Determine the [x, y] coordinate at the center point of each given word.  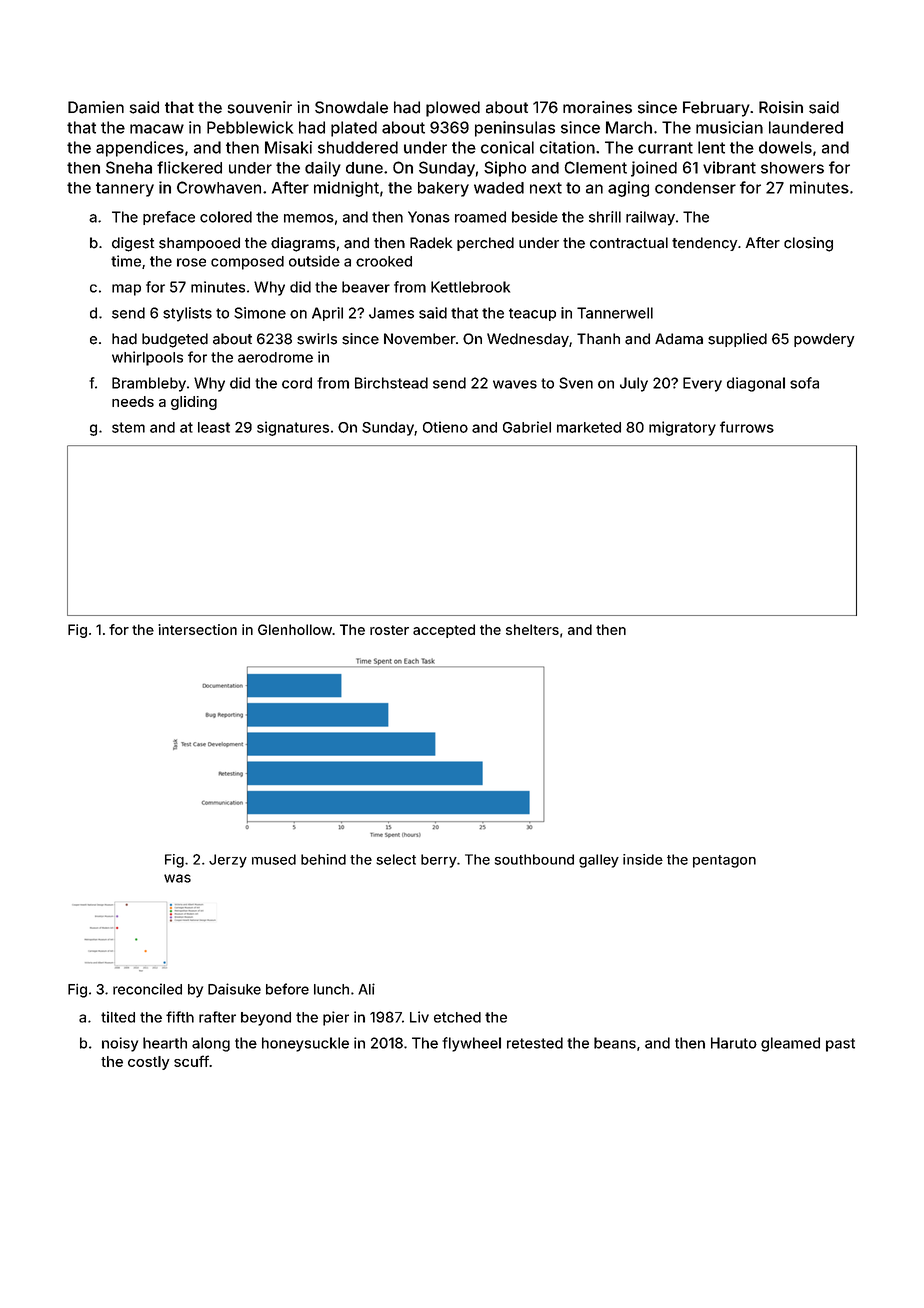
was [177, 878]
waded [499, 188]
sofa [804, 383]
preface [169, 218]
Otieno [445, 427]
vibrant [729, 167]
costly [148, 1063]
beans [615, 1043]
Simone [260, 313]
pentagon [724, 861]
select [396, 859]
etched [457, 1017]
